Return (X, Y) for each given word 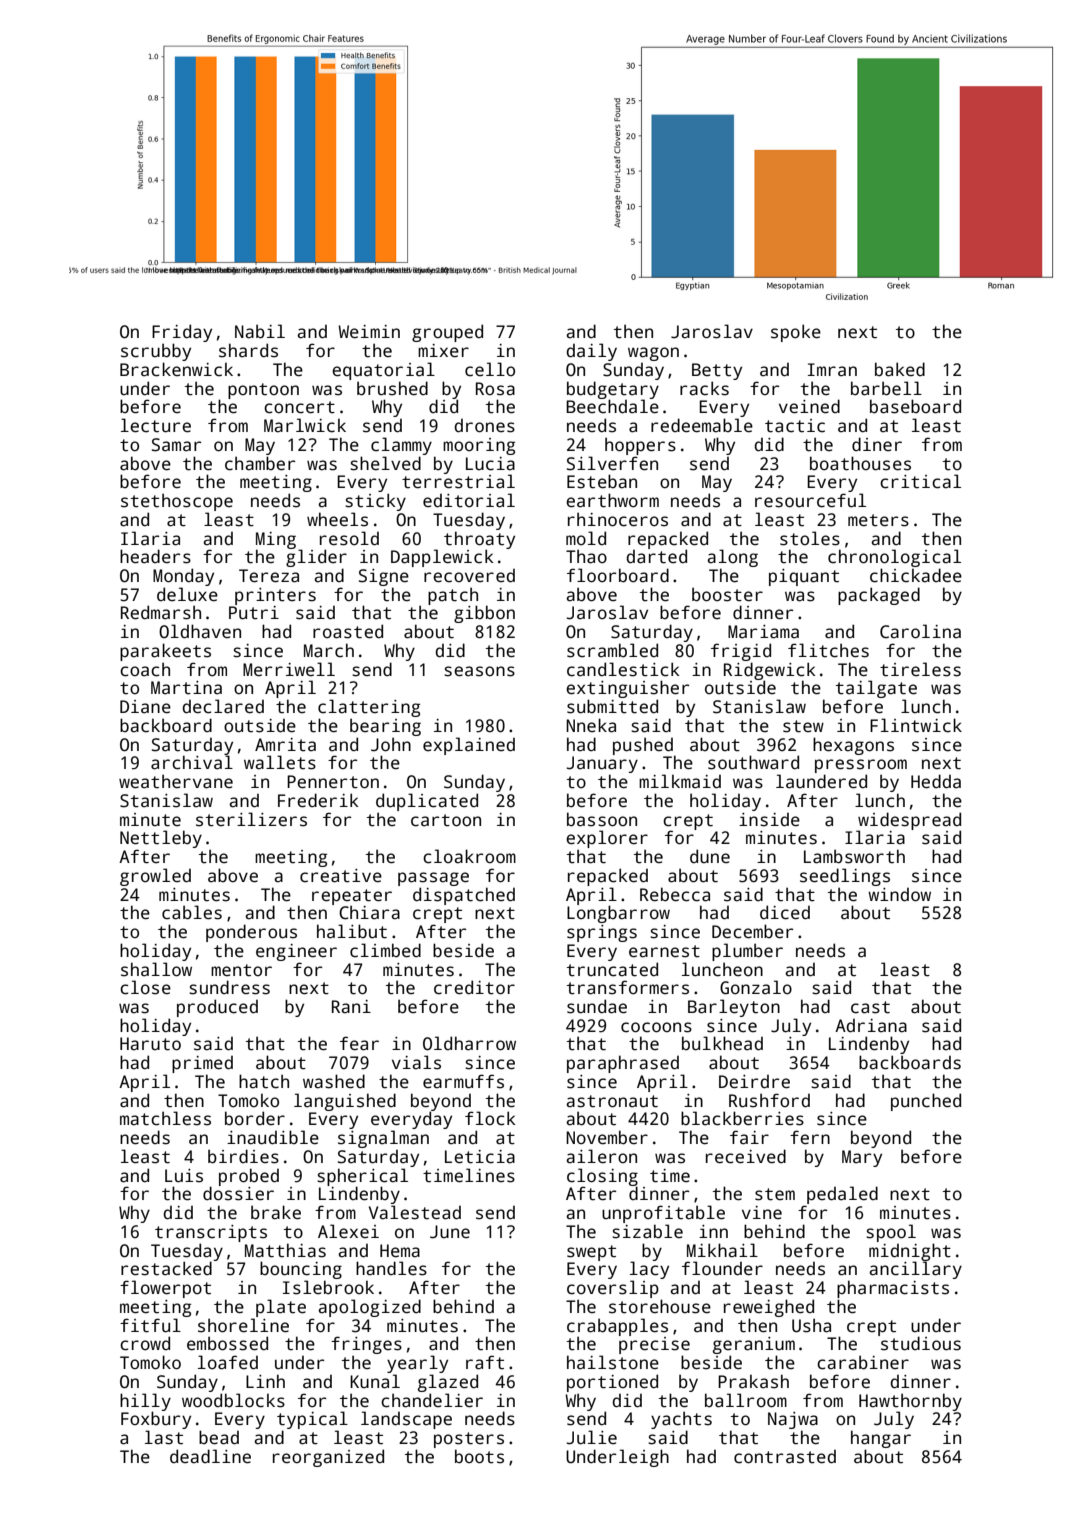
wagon (653, 354)
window (899, 895)
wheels (337, 519)
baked (900, 369)
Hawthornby (910, 1402)
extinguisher (627, 689)
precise (654, 1345)
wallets (280, 762)
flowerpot (165, 1289)
